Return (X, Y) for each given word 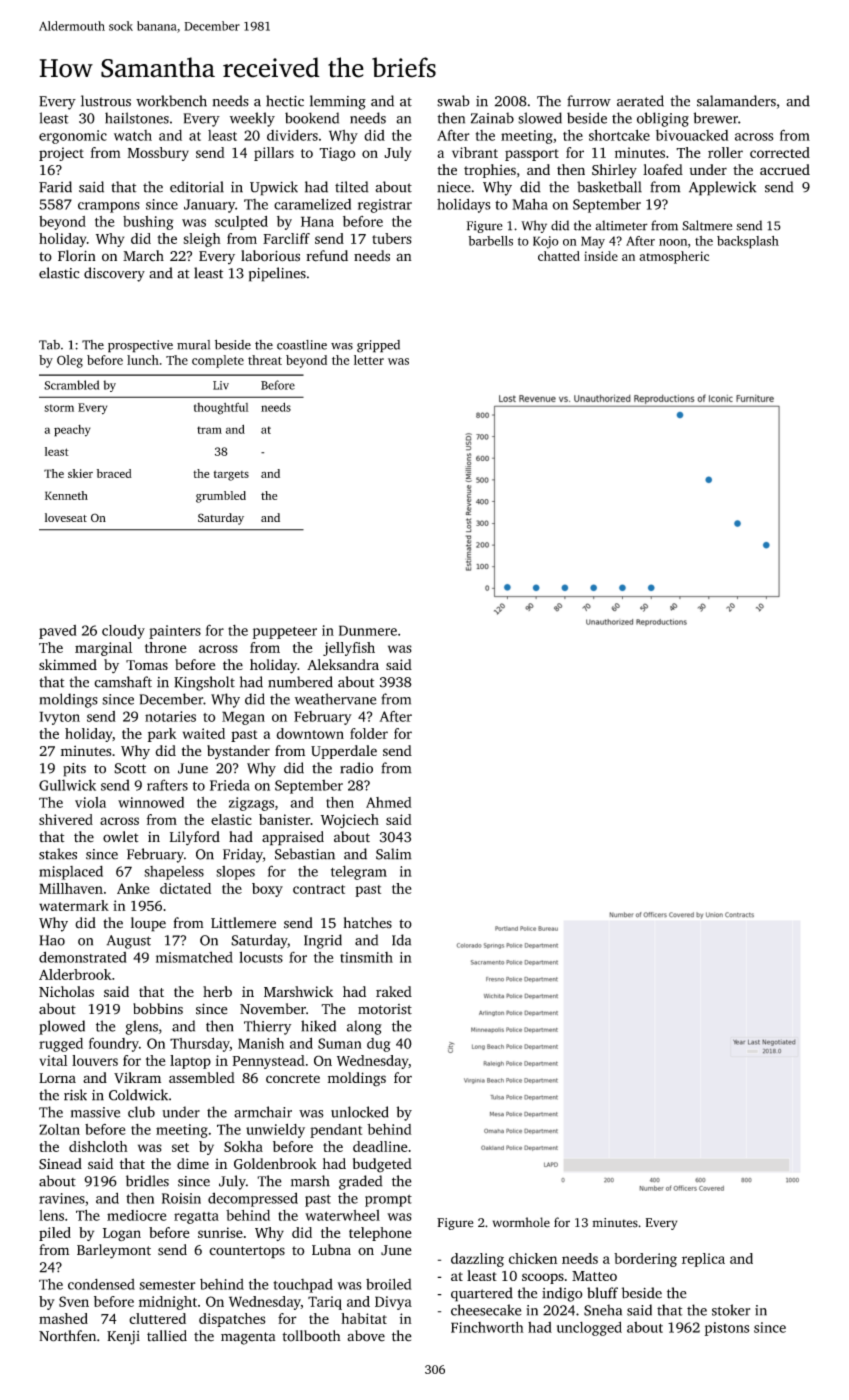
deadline (380, 1146)
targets (231, 475)
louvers (95, 1060)
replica (703, 1260)
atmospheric (674, 257)
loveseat (66, 517)
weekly (252, 119)
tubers (392, 238)
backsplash (748, 242)
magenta (248, 1338)
